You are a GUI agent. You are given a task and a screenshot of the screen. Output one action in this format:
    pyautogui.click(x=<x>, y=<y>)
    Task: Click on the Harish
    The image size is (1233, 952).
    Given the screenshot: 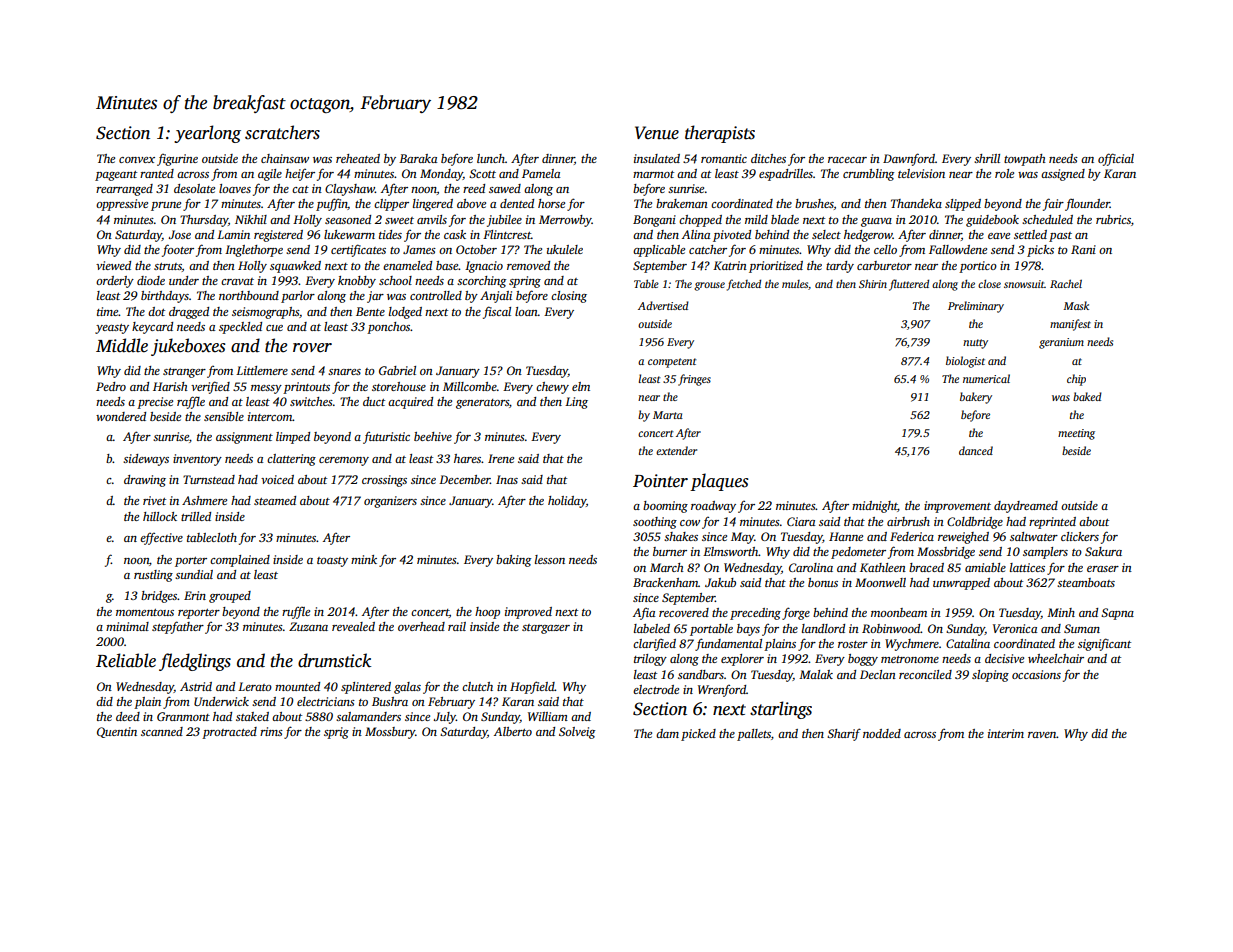 What is the action you would take?
    pyautogui.click(x=170, y=386)
